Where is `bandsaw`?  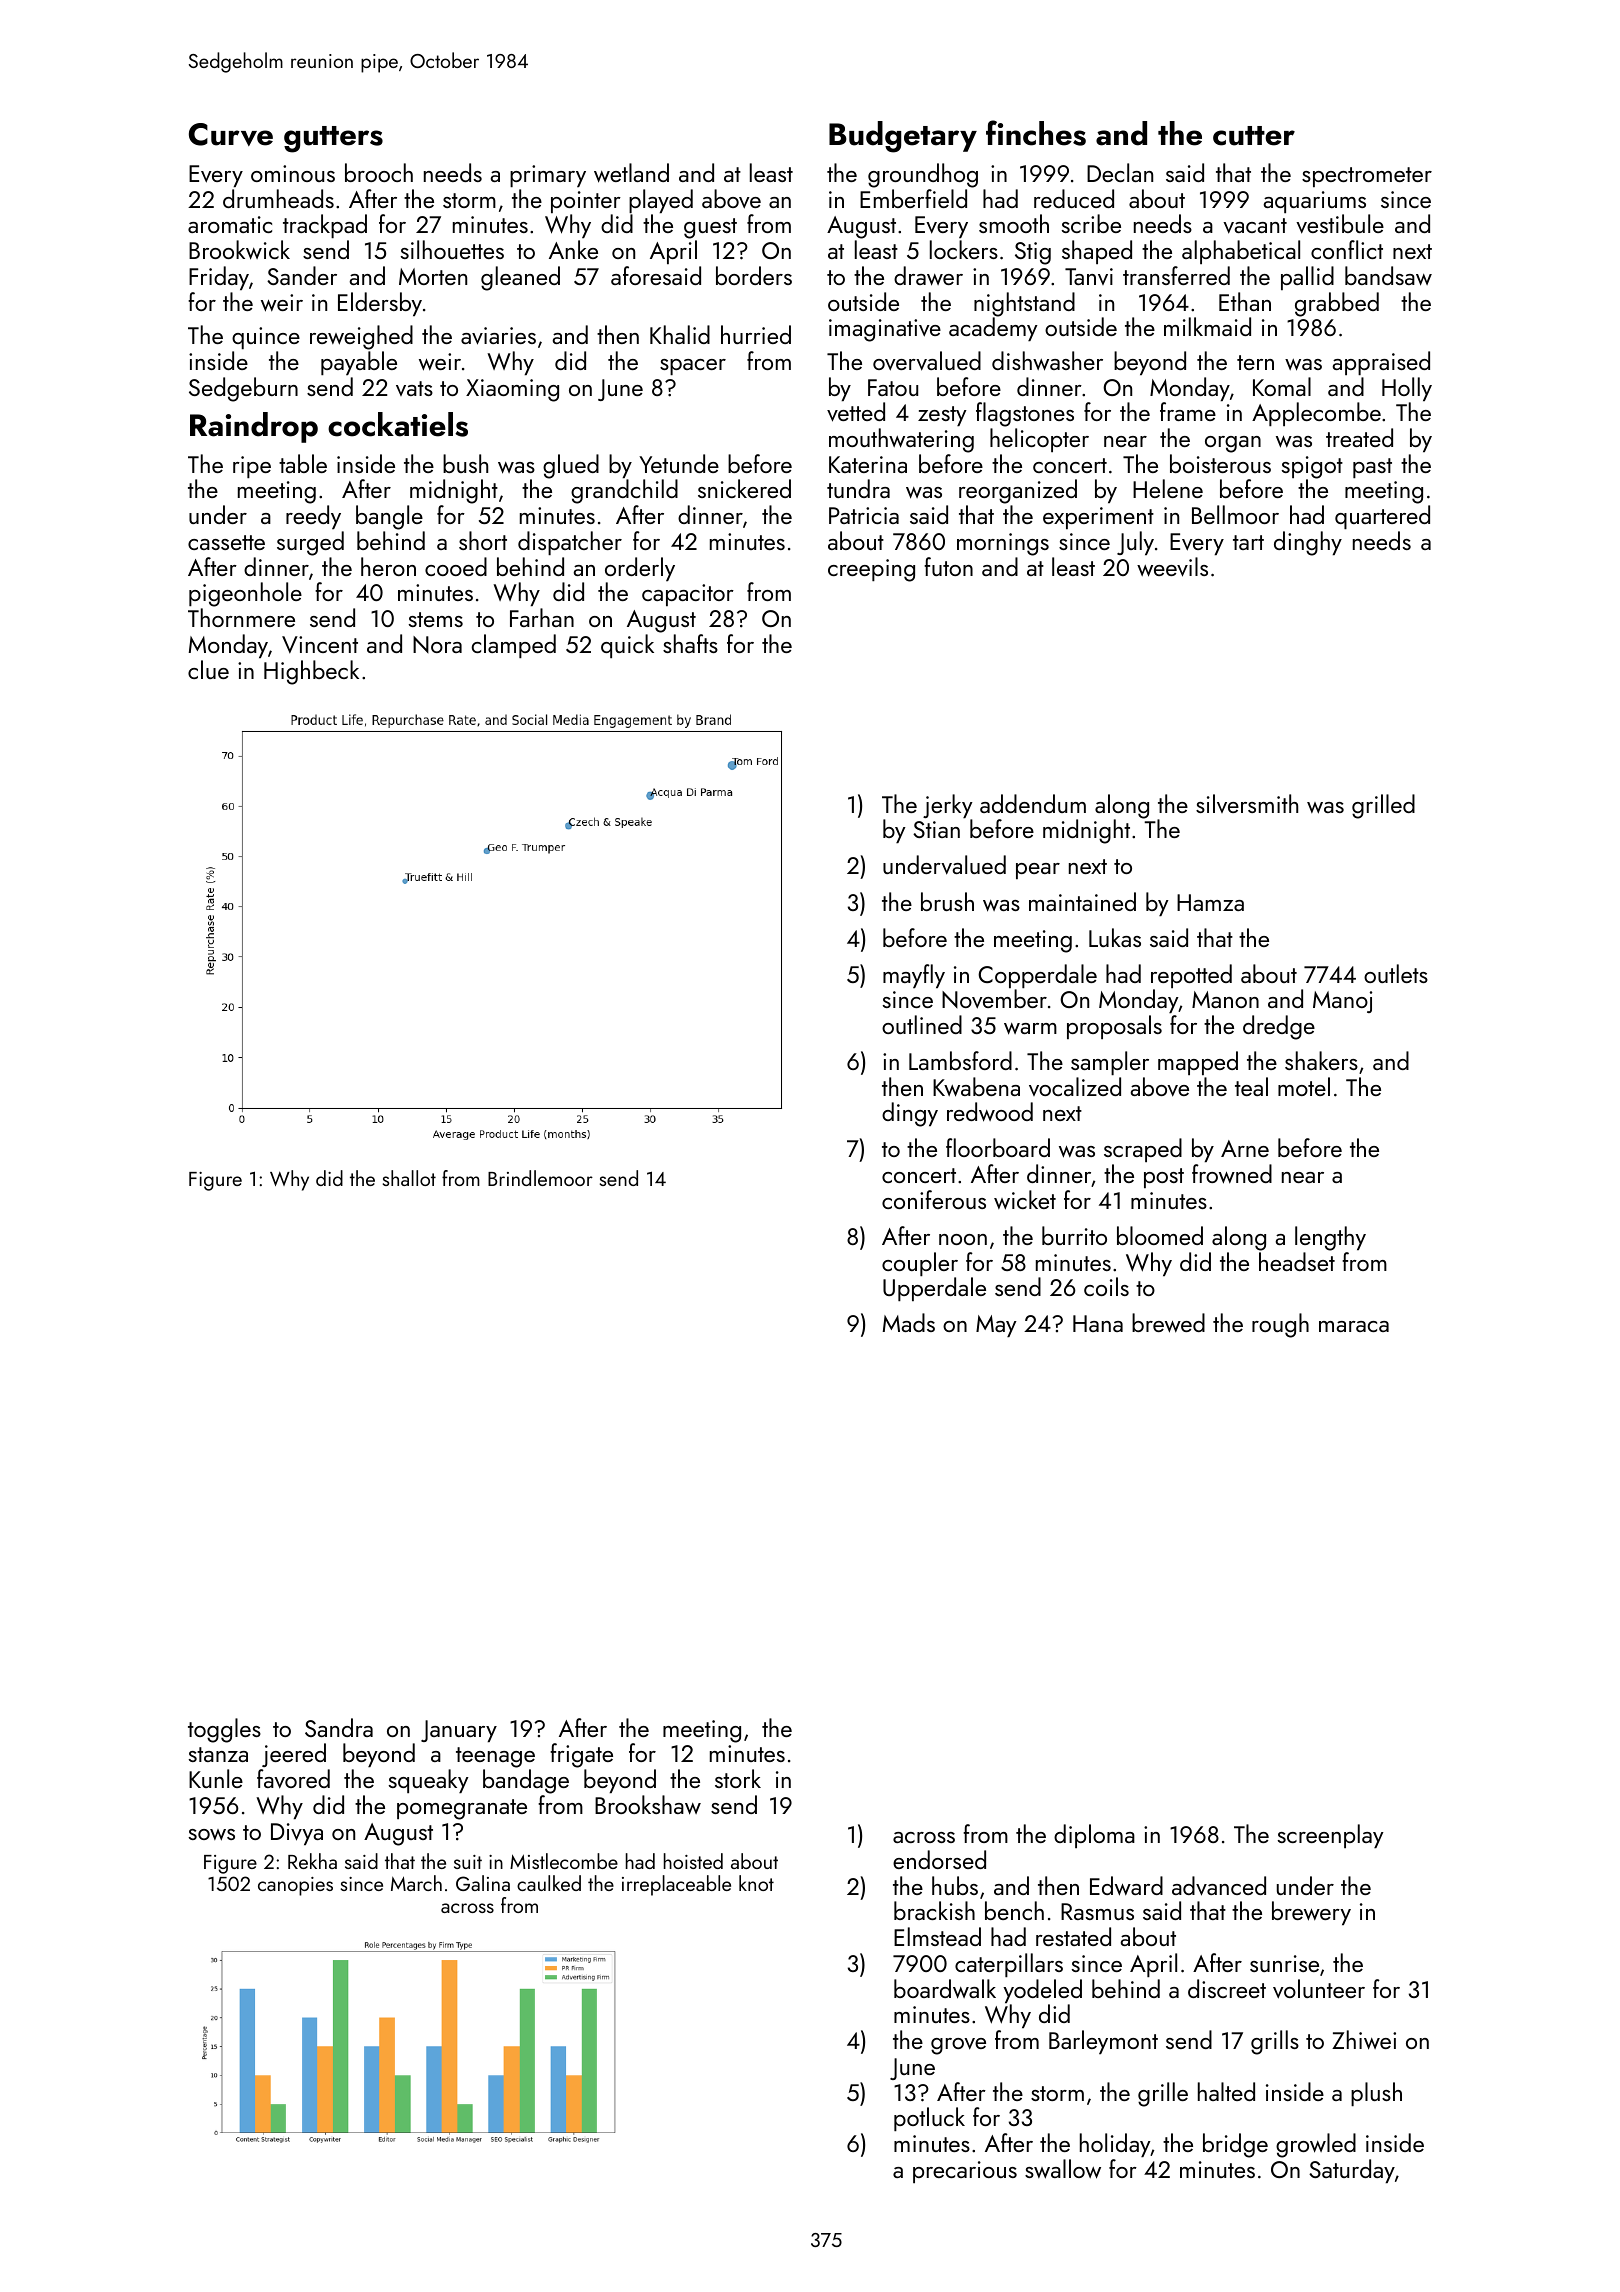 bandsaw is located at coordinates (1388, 276).
